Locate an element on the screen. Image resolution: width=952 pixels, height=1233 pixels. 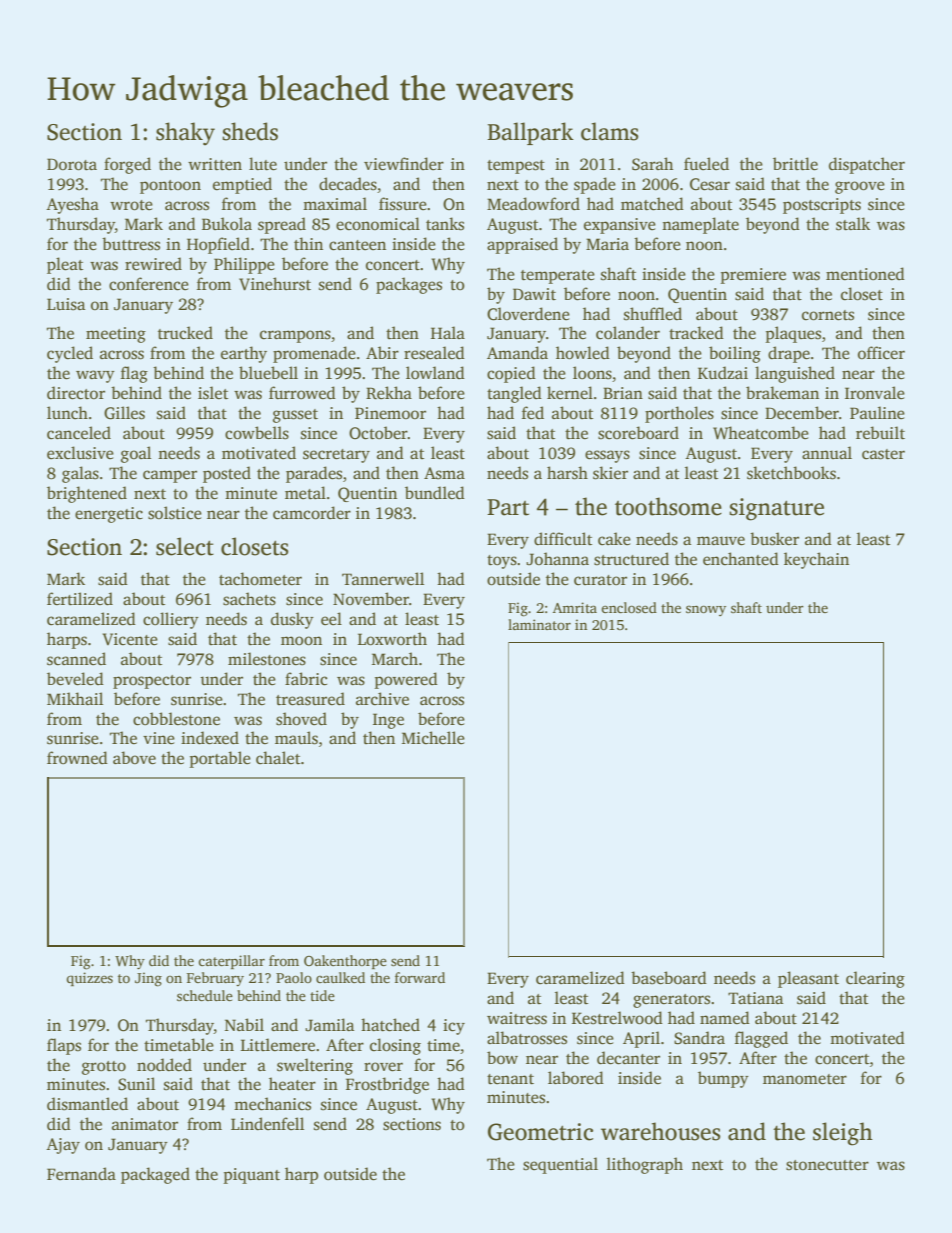
bluebell is located at coordinates (268, 373).
